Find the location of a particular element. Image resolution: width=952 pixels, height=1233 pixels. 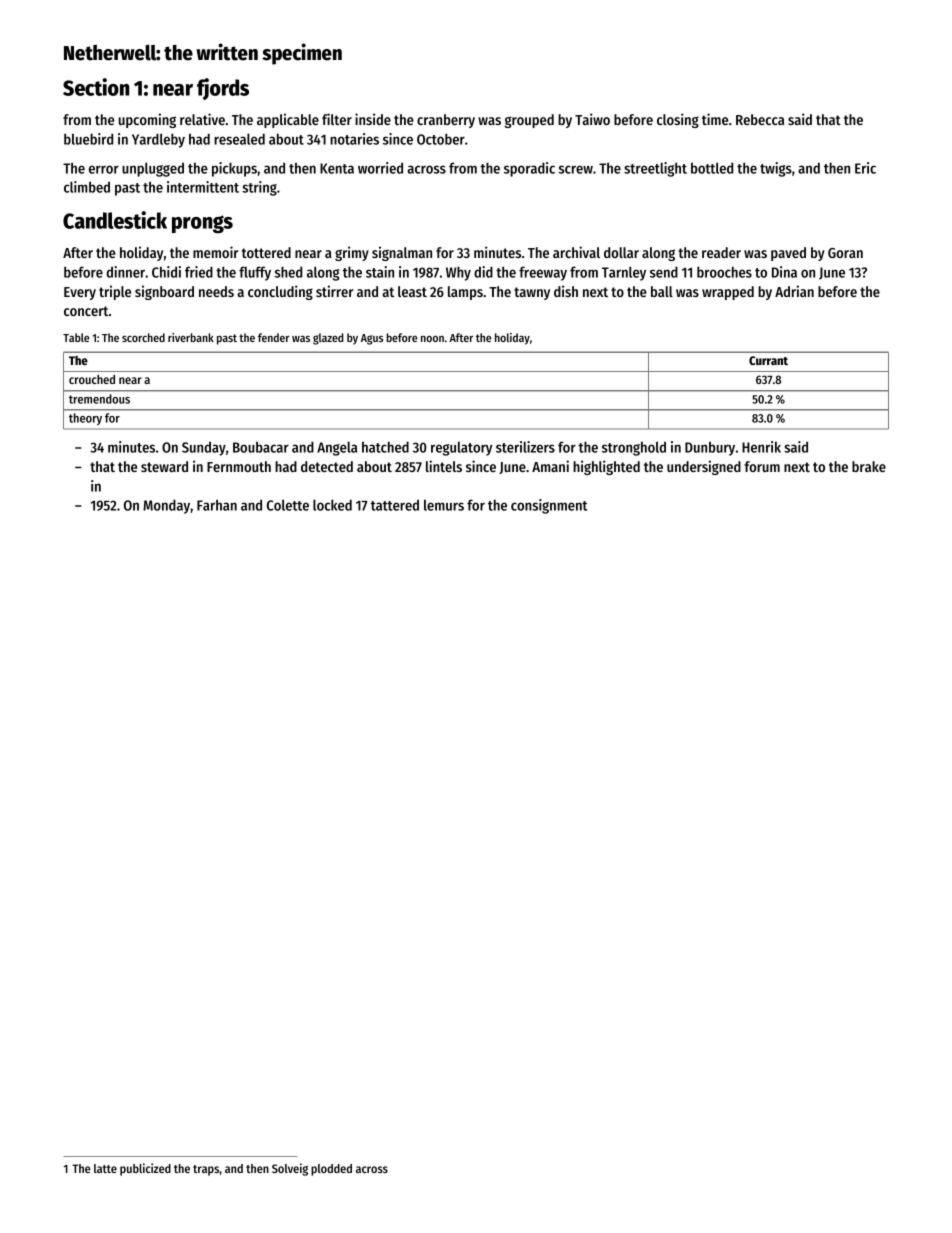

closing is located at coordinates (678, 120).
